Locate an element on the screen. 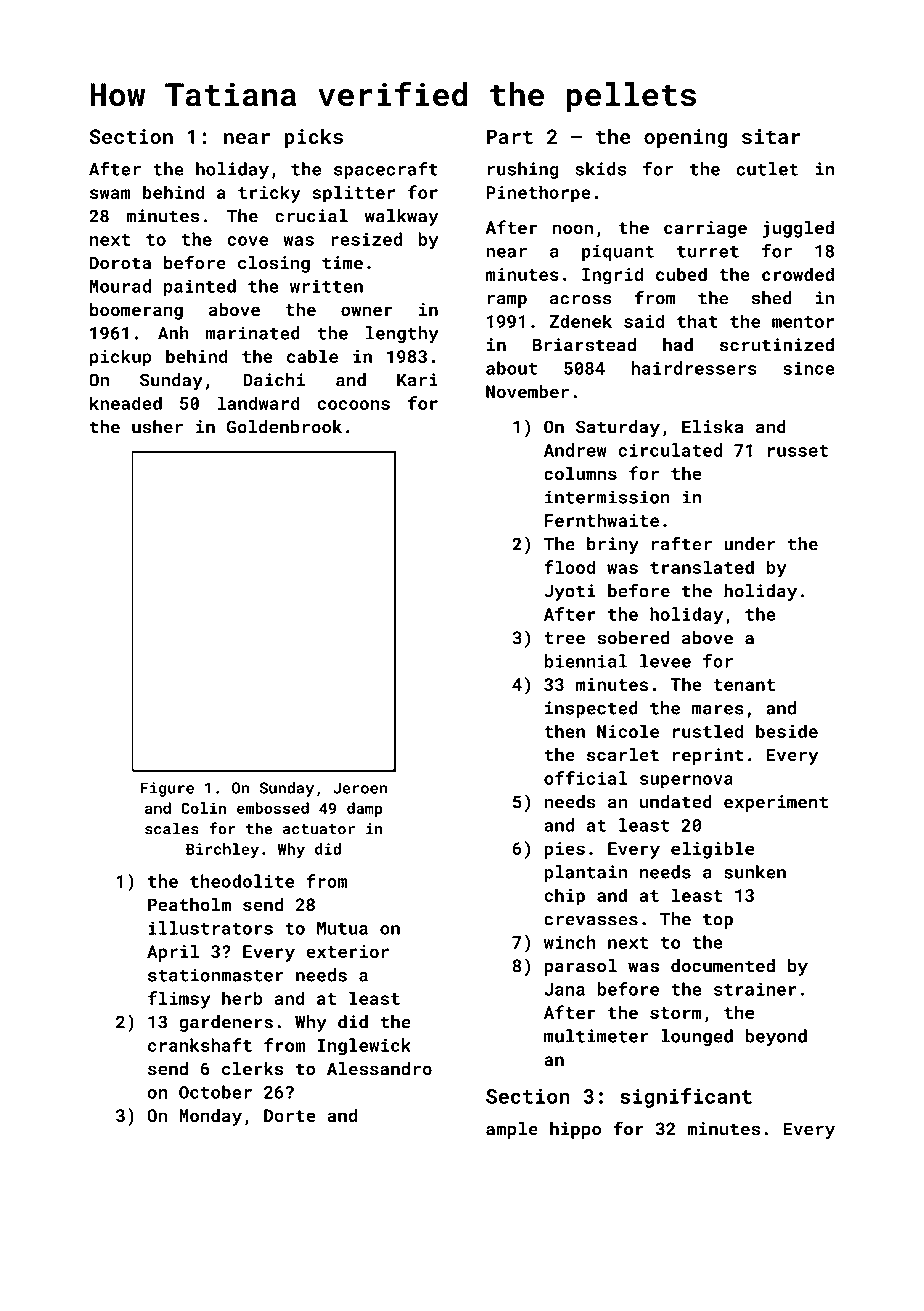  Eliska is located at coordinates (712, 427).
